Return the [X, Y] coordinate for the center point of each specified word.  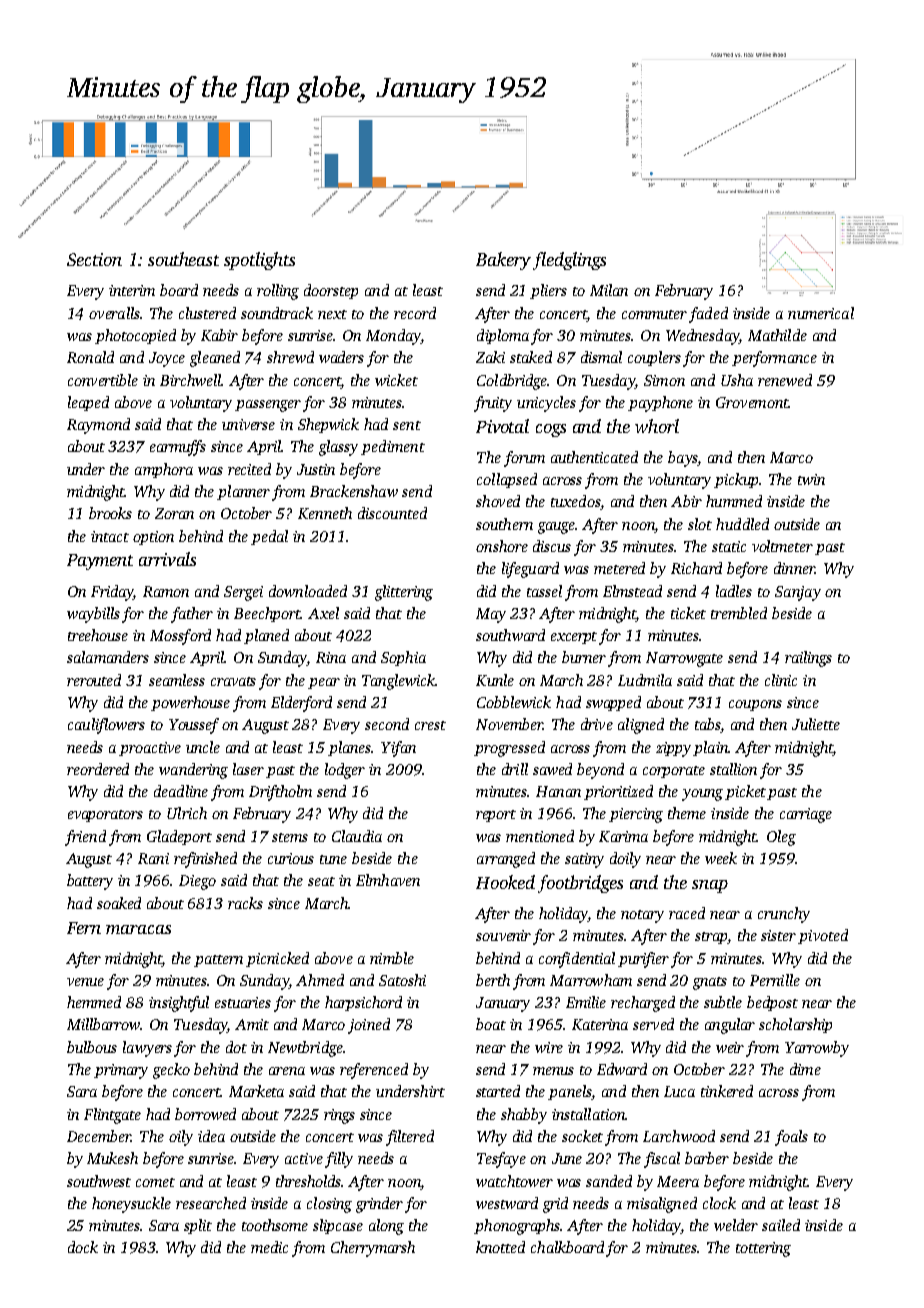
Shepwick [328, 425]
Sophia [403, 658]
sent [407, 425]
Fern [84, 928]
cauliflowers [106, 726]
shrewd [290, 357]
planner [243, 492]
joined [369, 1026]
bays [683, 459]
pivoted [823, 936]
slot [700, 524]
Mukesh [112, 1158]
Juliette [816, 724]
